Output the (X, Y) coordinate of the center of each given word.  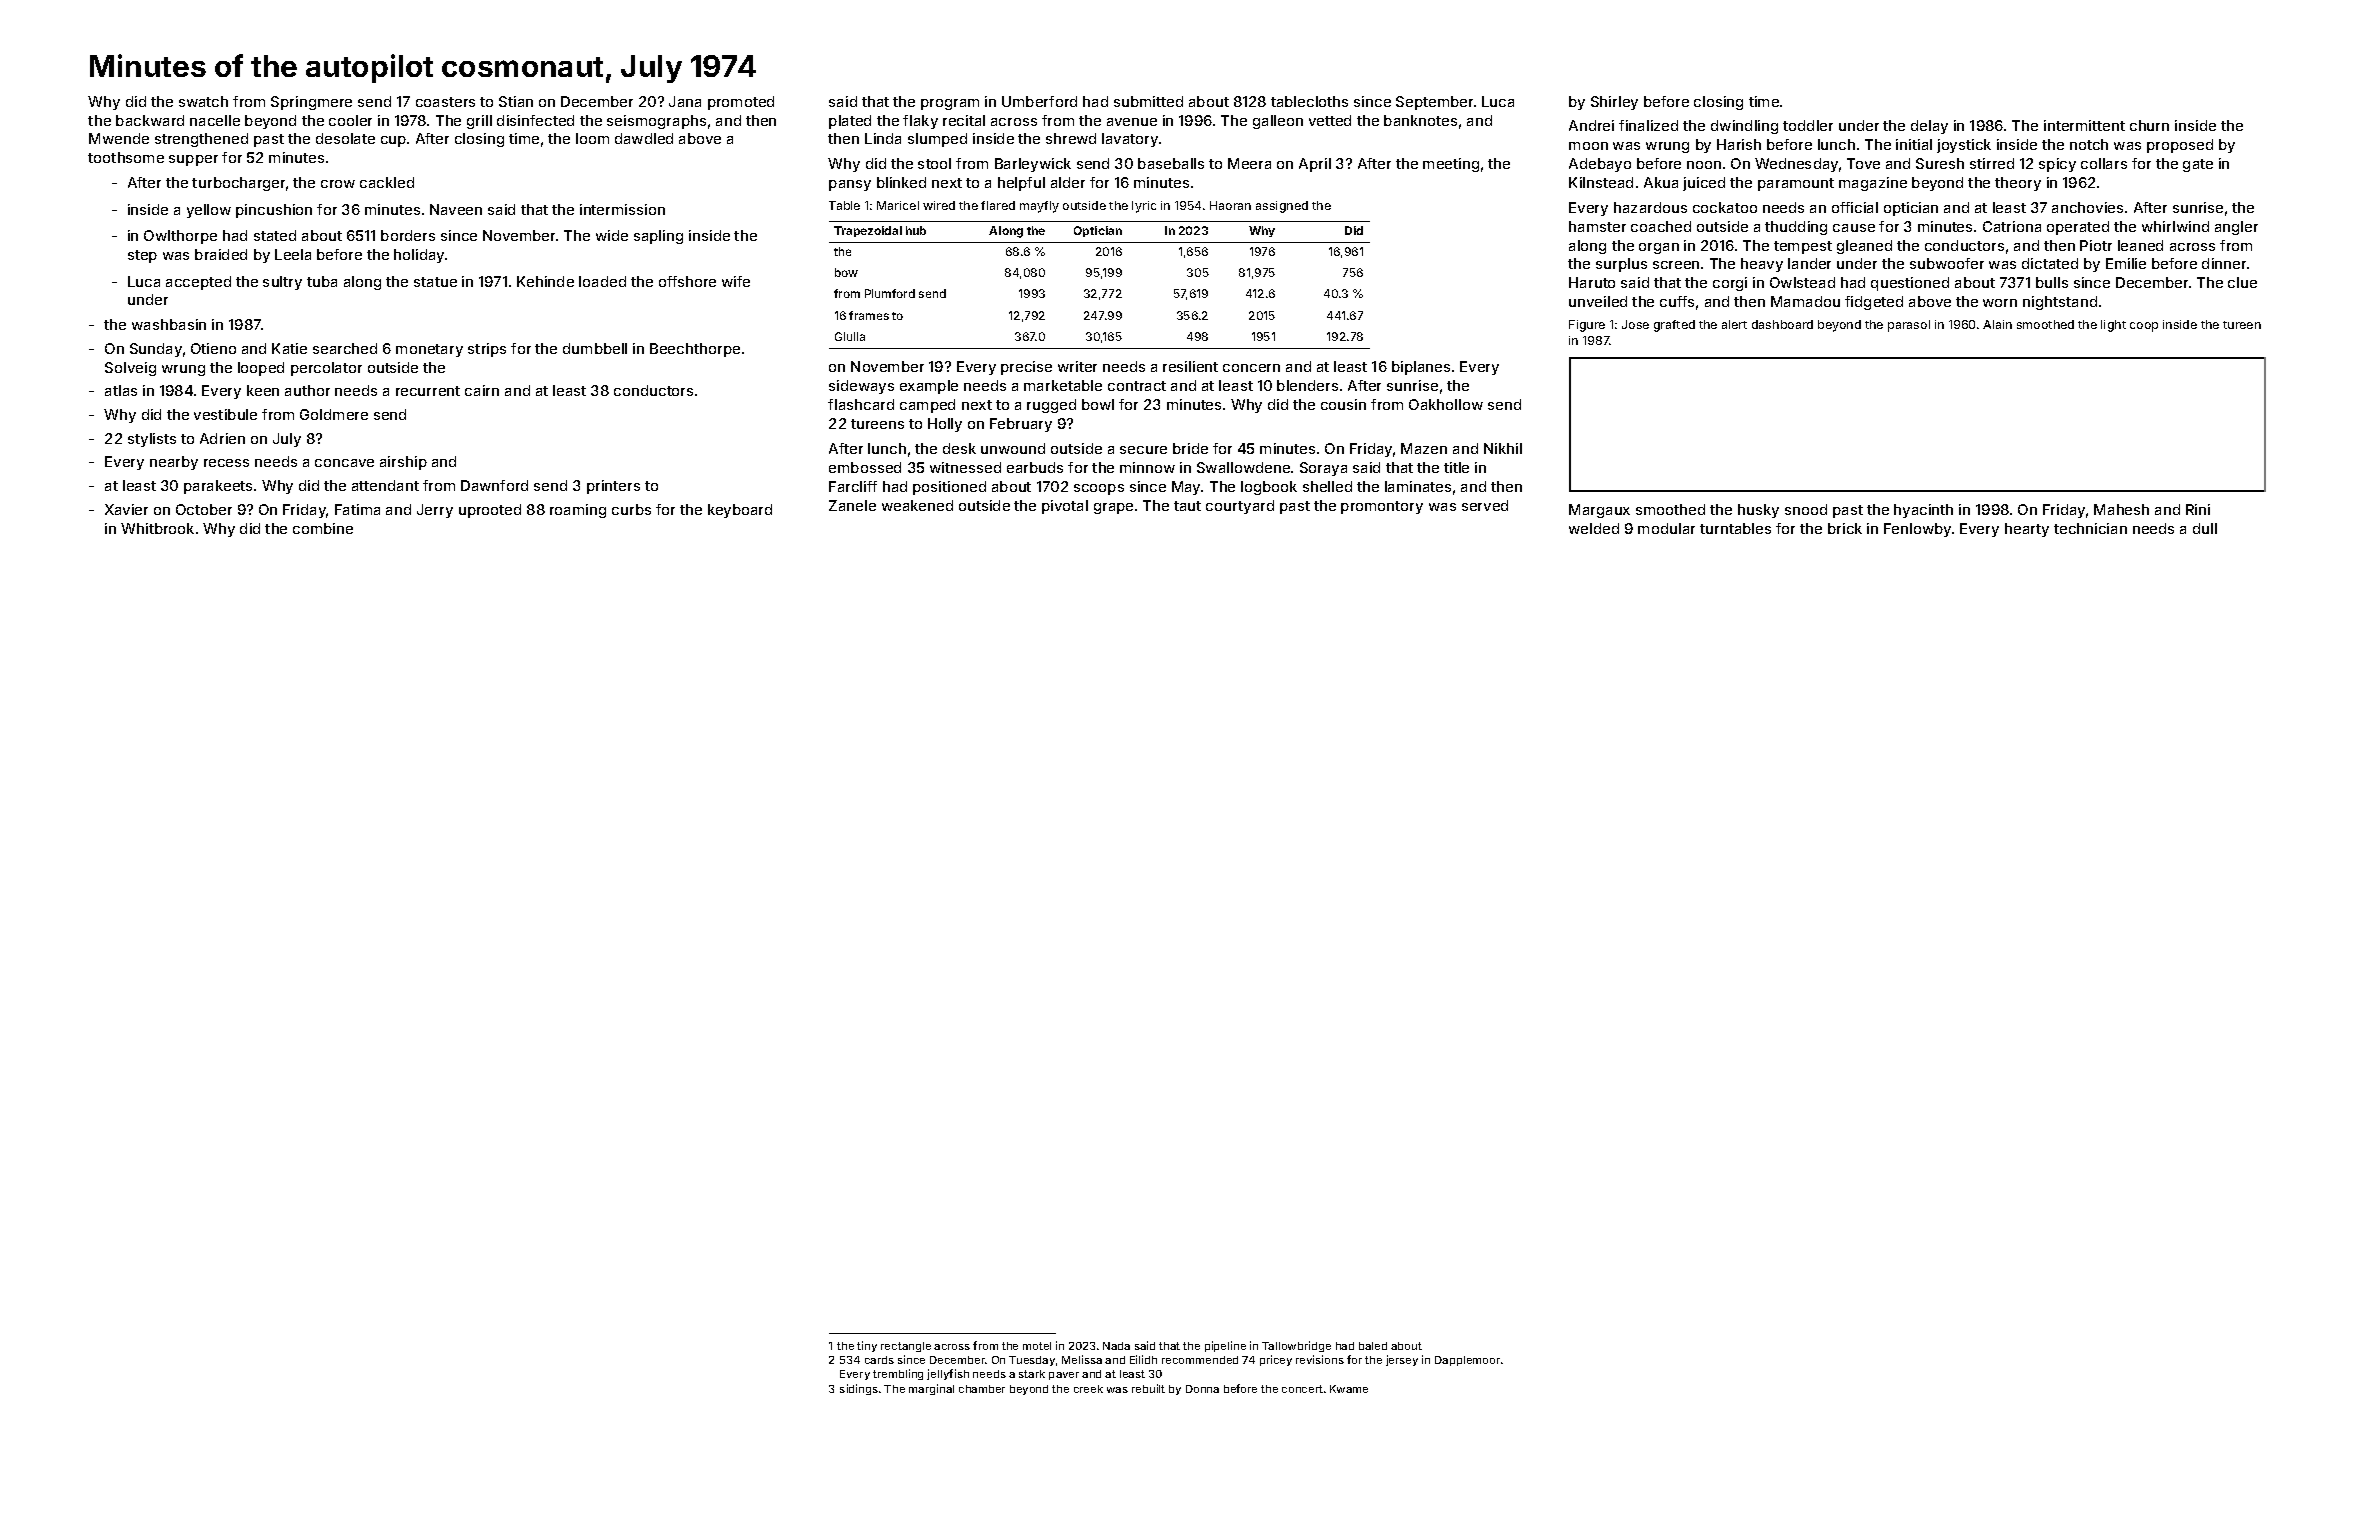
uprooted (490, 511)
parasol (1909, 326)
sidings (859, 1389)
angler (2236, 228)
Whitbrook (157, 528)
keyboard (740, 511)
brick (1845, 528)
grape (1113, 508)
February (1021, 425)
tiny (867, 1346)
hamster (1597, 226)
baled (1373, 1346)
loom (592, 138)
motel (1037, 1346)
